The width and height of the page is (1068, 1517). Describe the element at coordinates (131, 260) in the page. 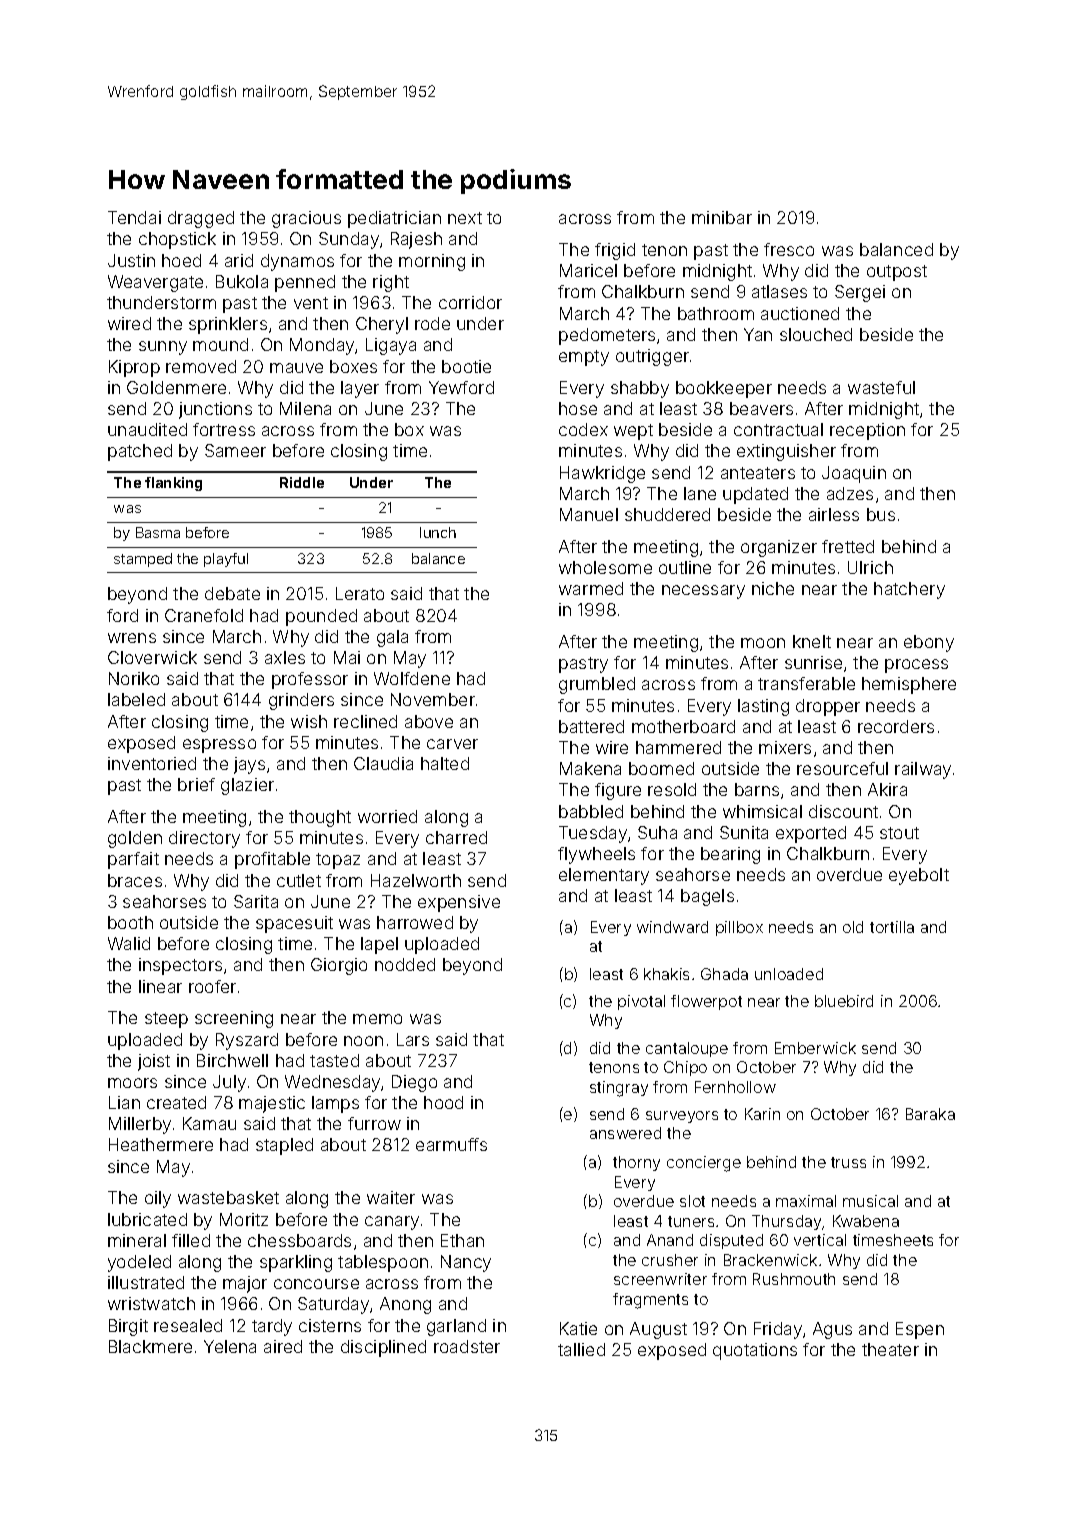

I see `Justin` at that location.
